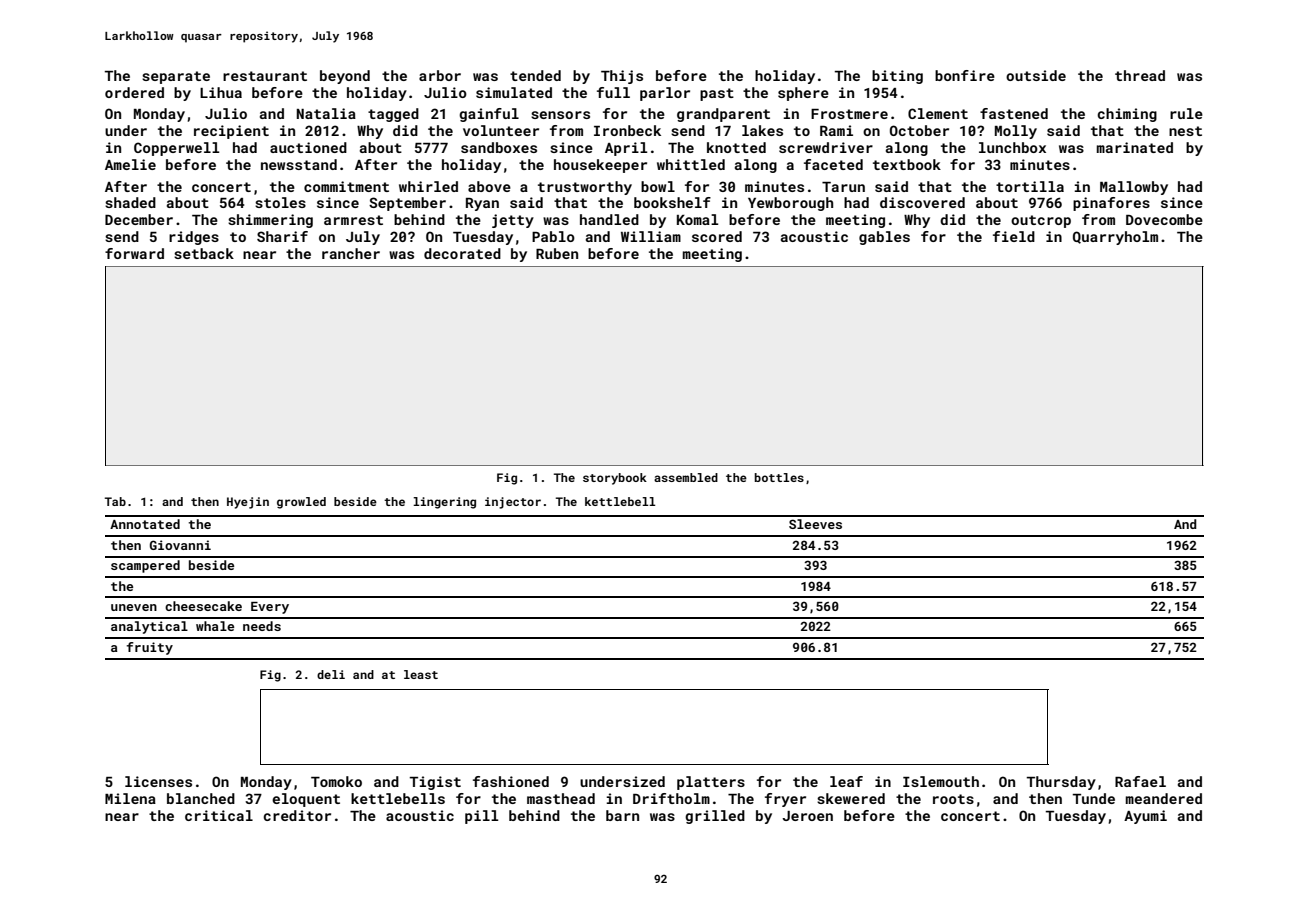 The image size is (1308, 924). I want to click on parlor, so click(665, 94).
